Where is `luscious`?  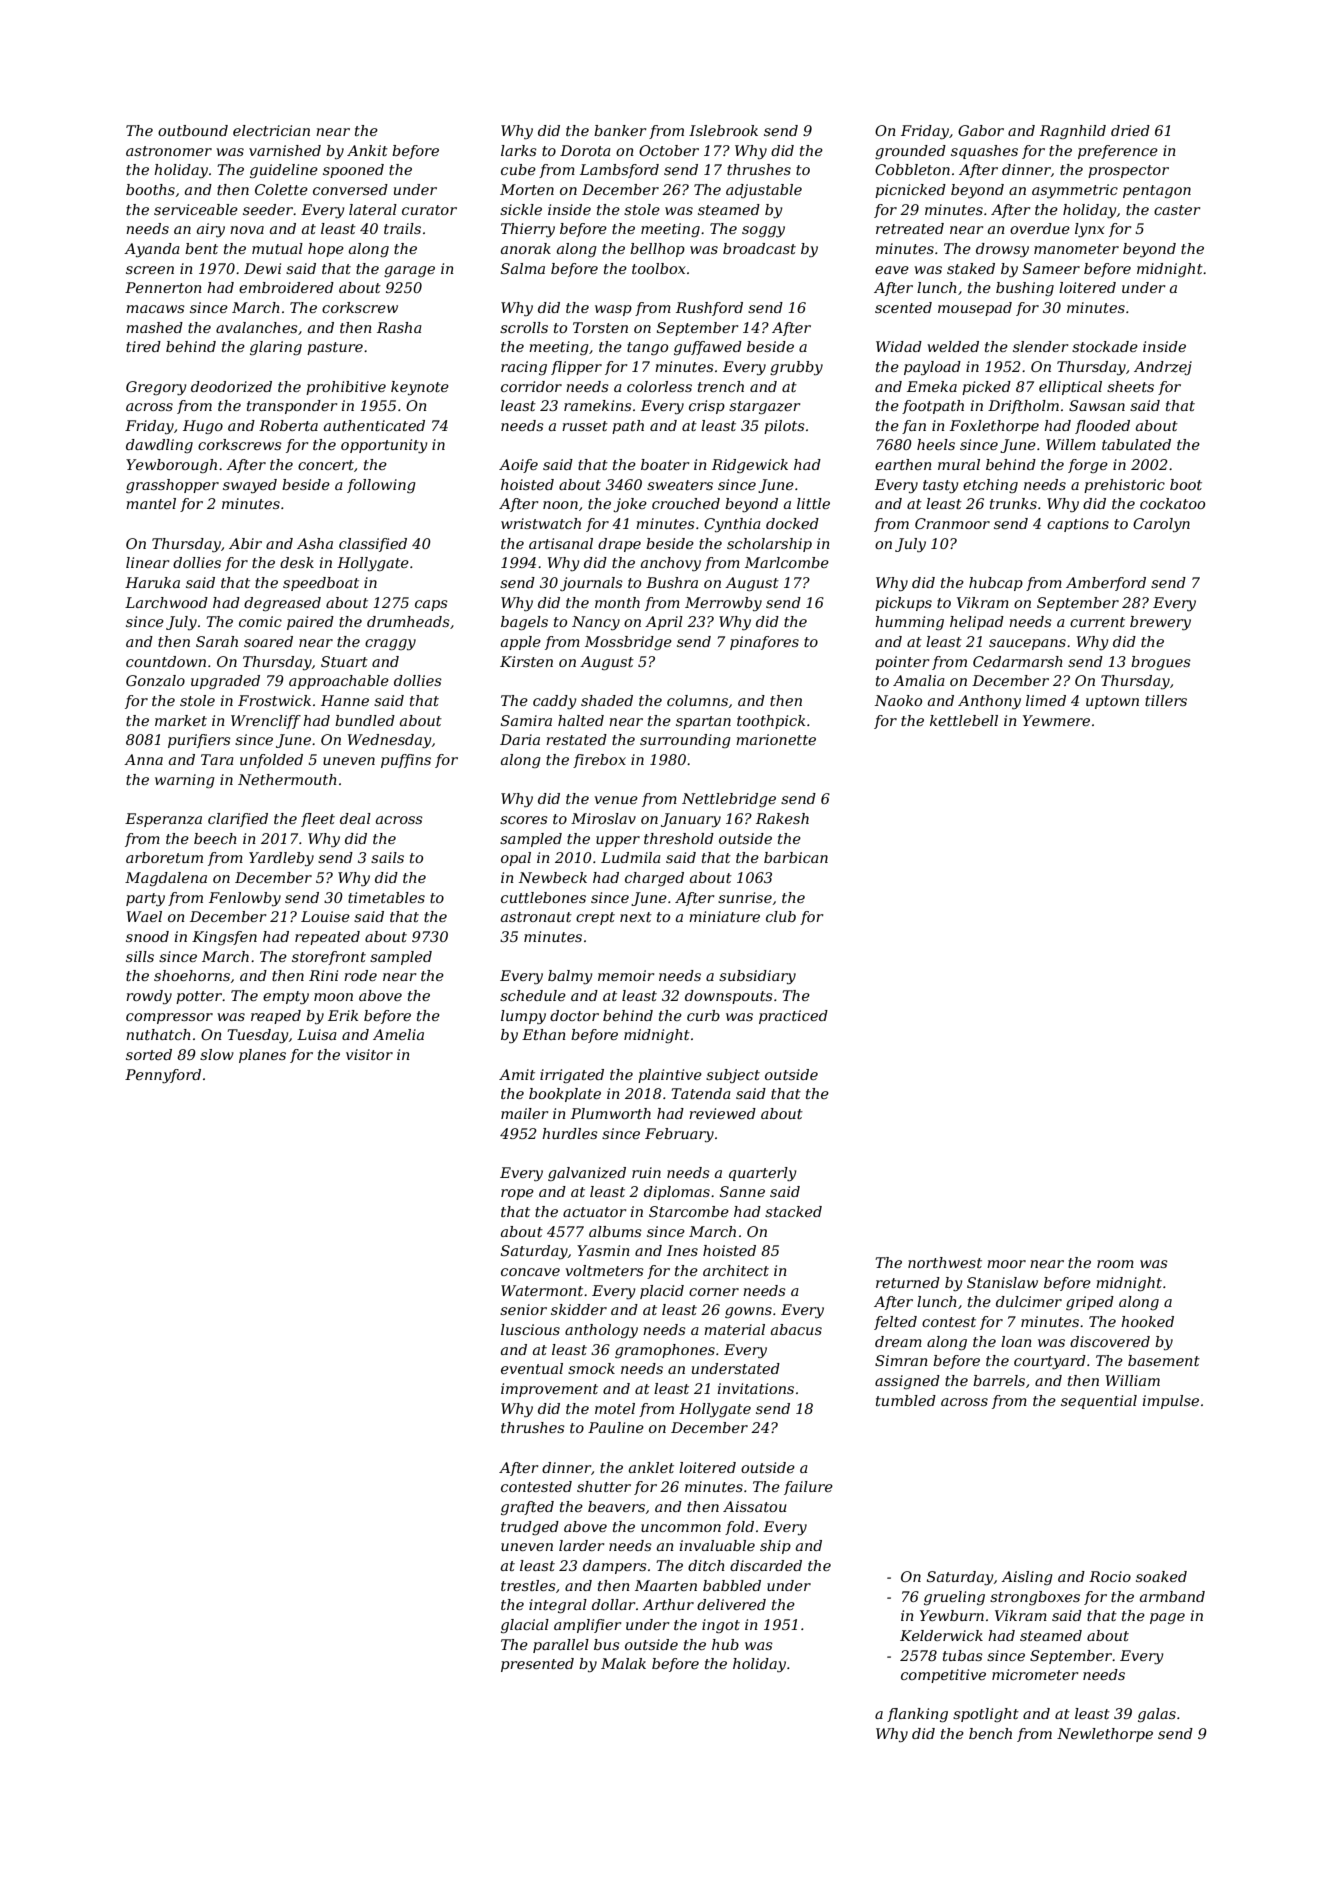 luscious is located at coordinates (530, 1329).
